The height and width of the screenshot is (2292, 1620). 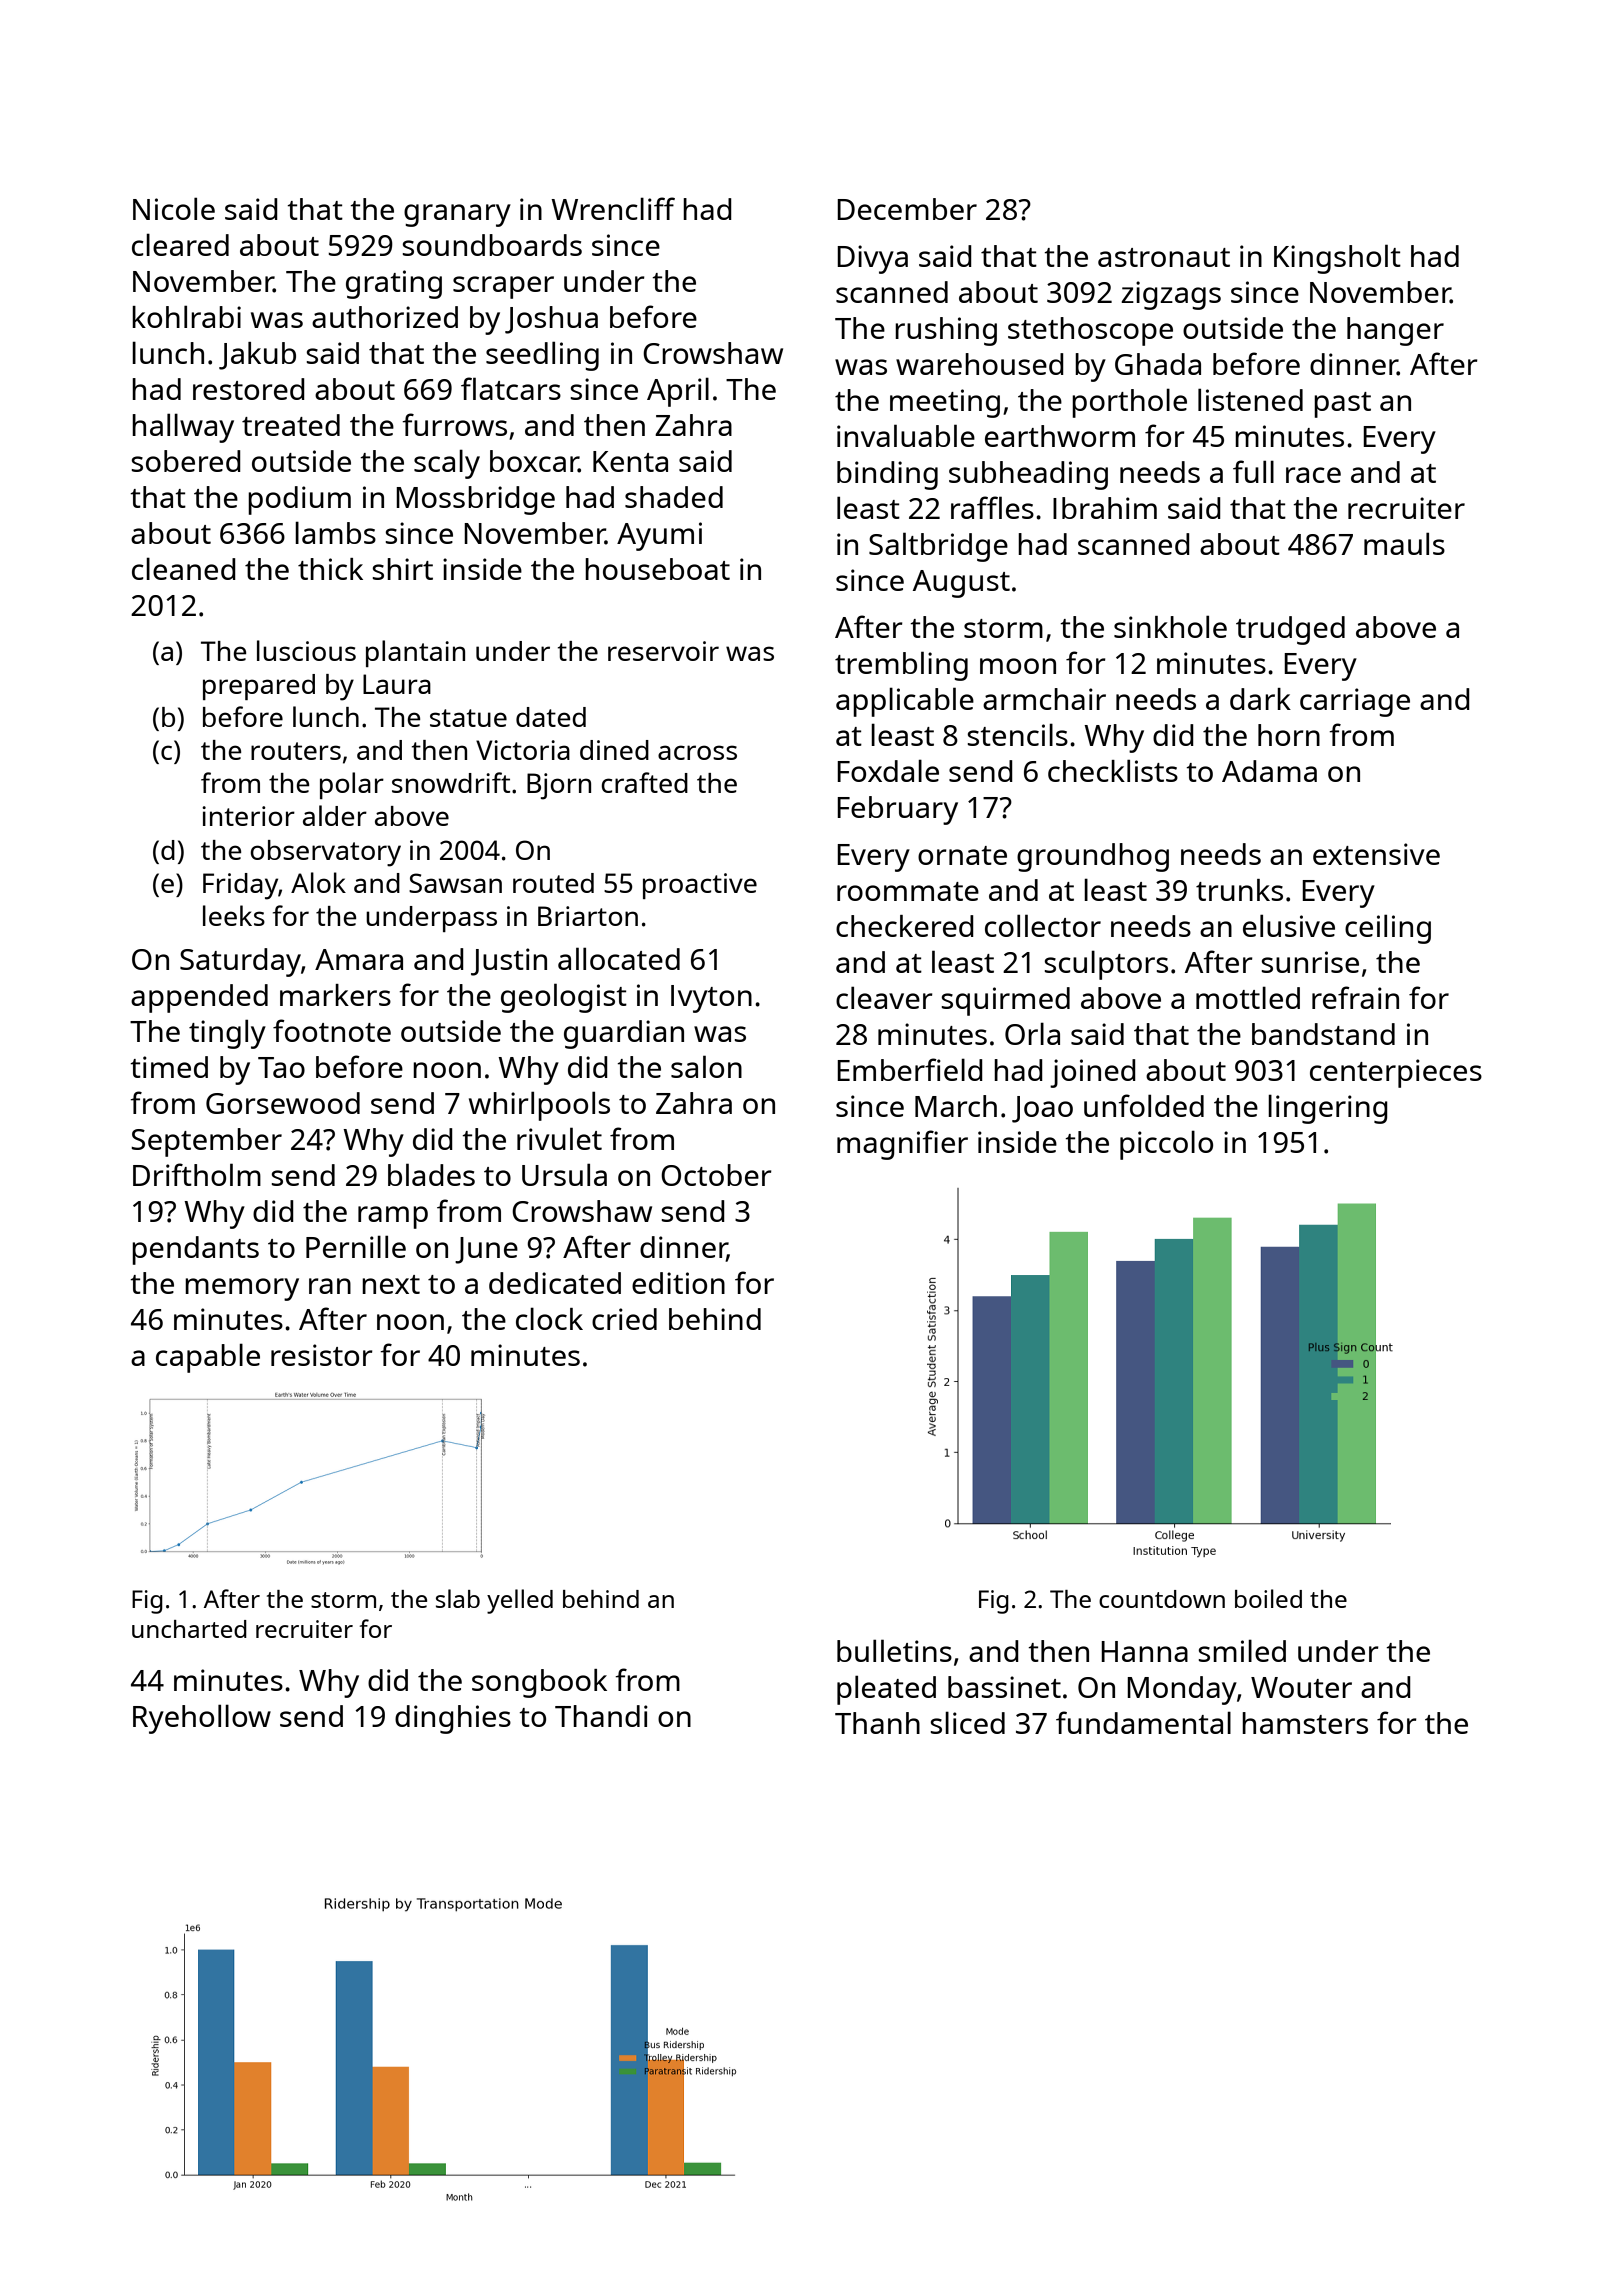 What do you see at coordinates (199, 998) in the screenshot?
I see `appended` at bounding box center [199, 998].
